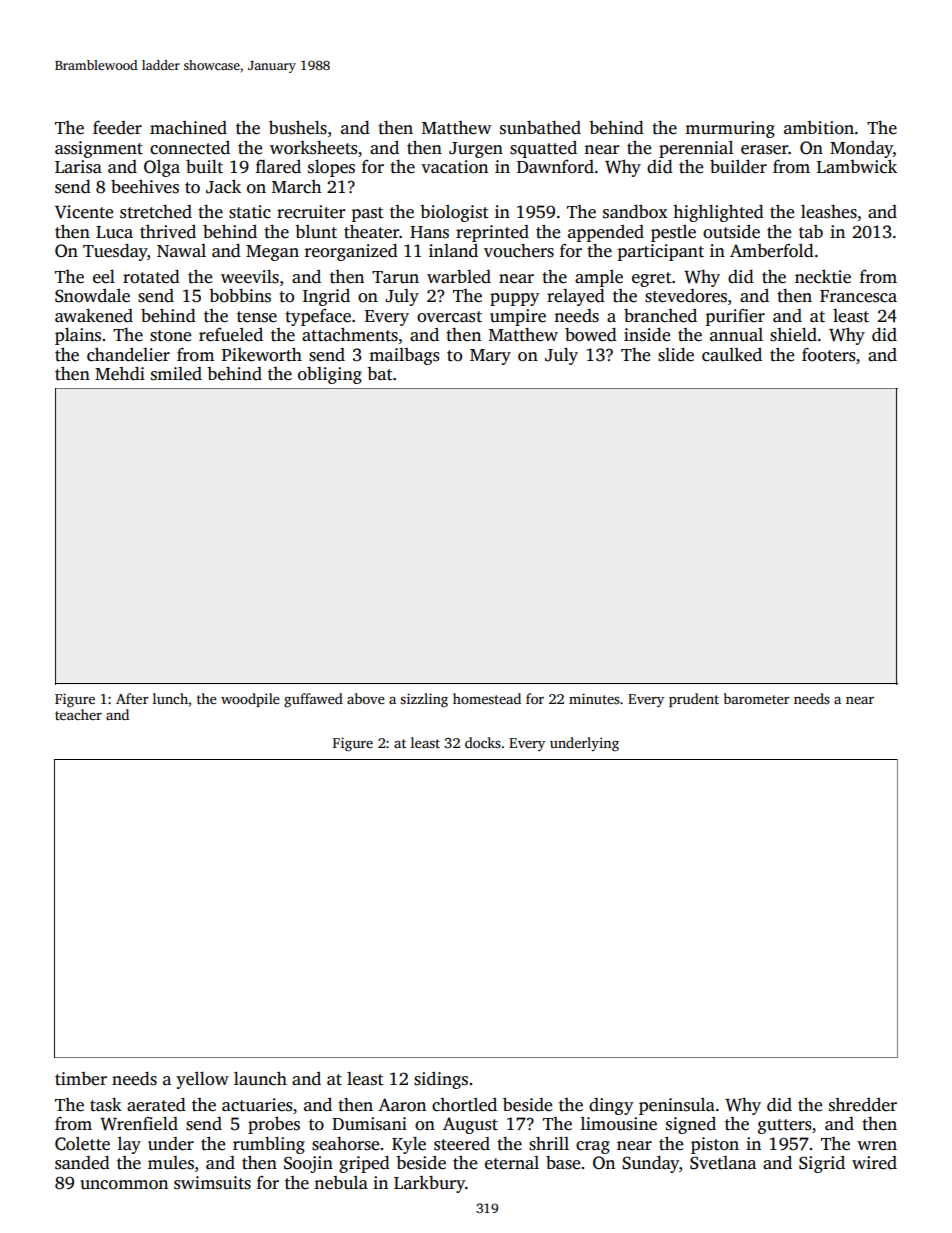 Image resolution: width=952 pixels, height=1233 pixels. I want to click on Larkbury, so click(429, 1184).
